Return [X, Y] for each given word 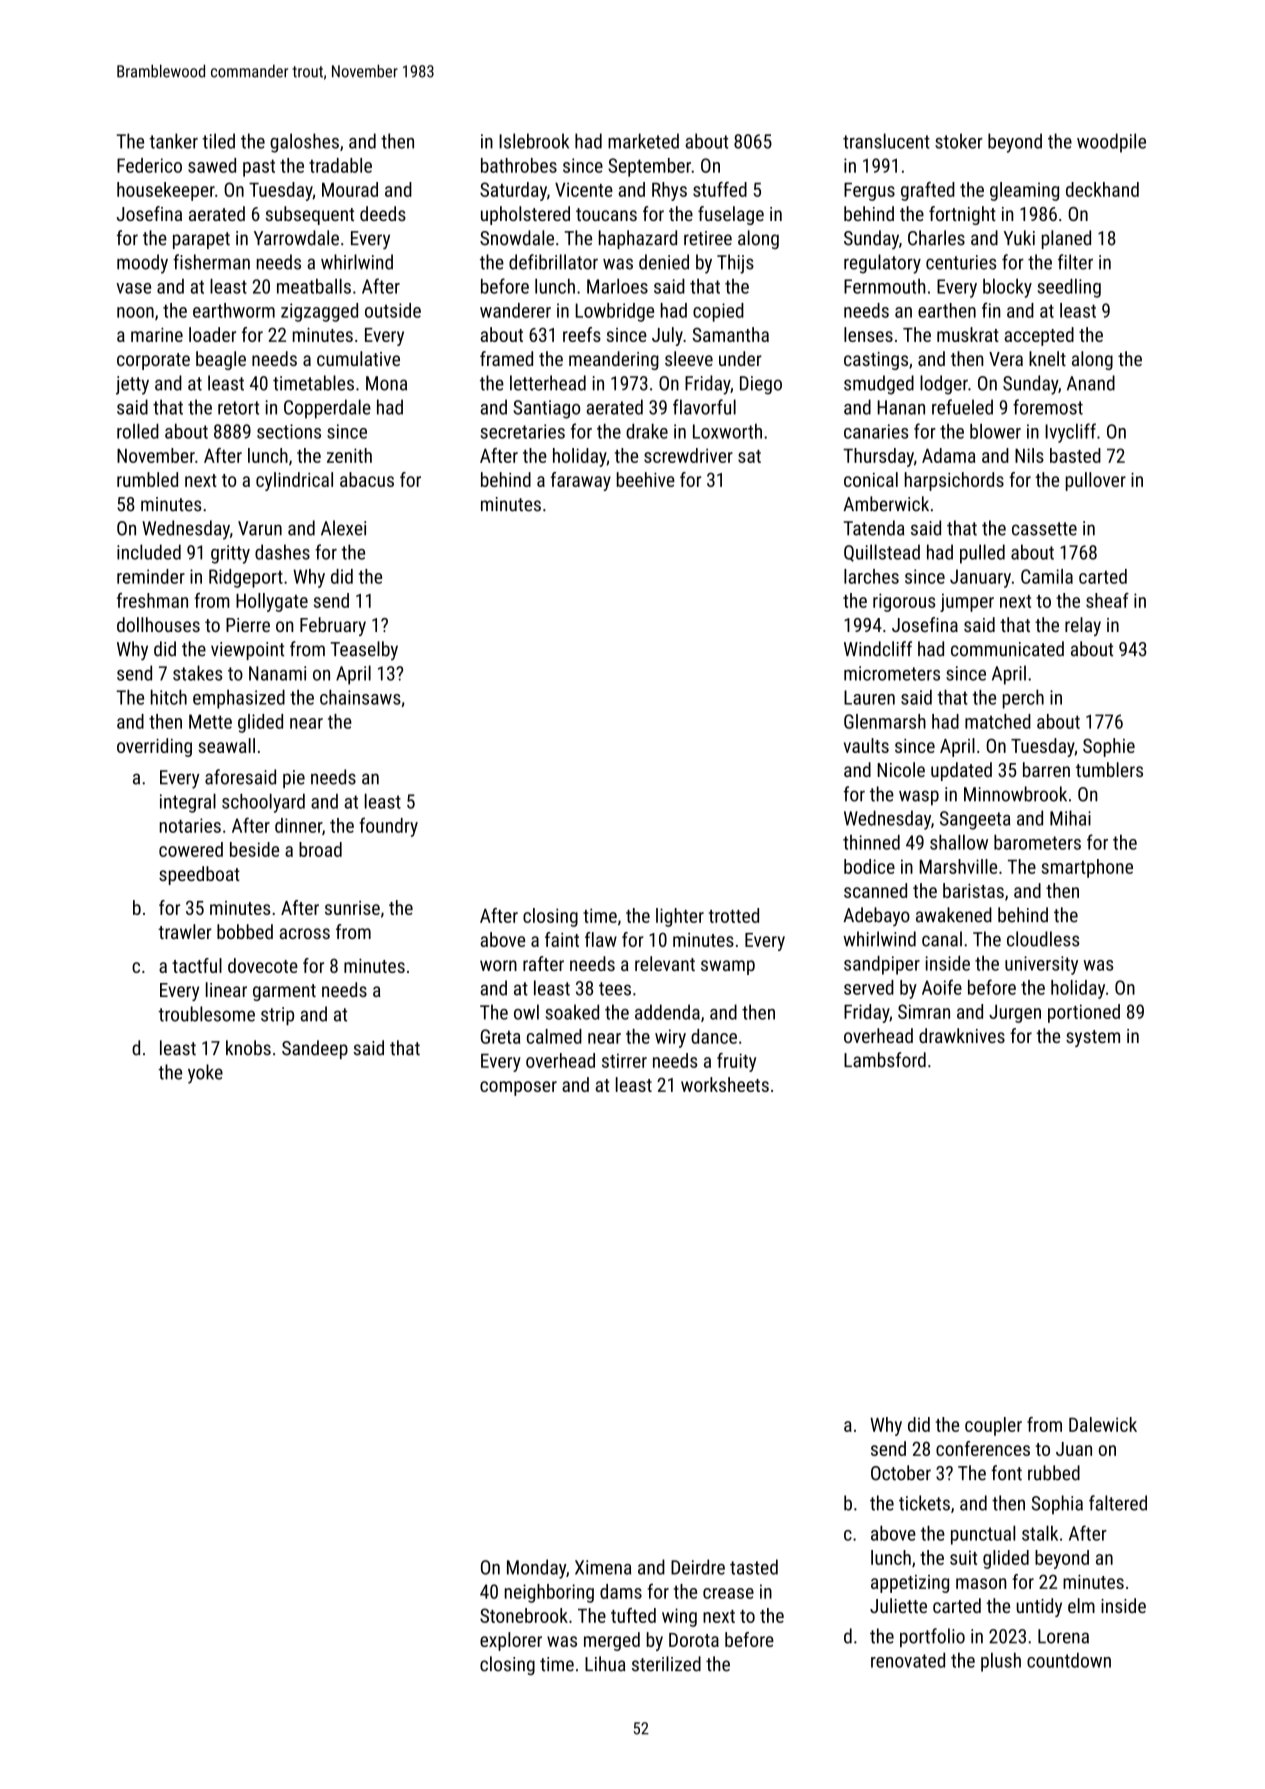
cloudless [1043, 939]
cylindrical [294, 481]
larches [871, 576]
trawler [185, 931]
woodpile [1111, 143]
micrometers [892, 673]
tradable [340, 165]
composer [518, 1088]
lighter [680, 917]
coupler [993, 1426]
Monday [536, 1569]
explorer [511, 1641]
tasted [754, 1567]
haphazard [638, 239]
